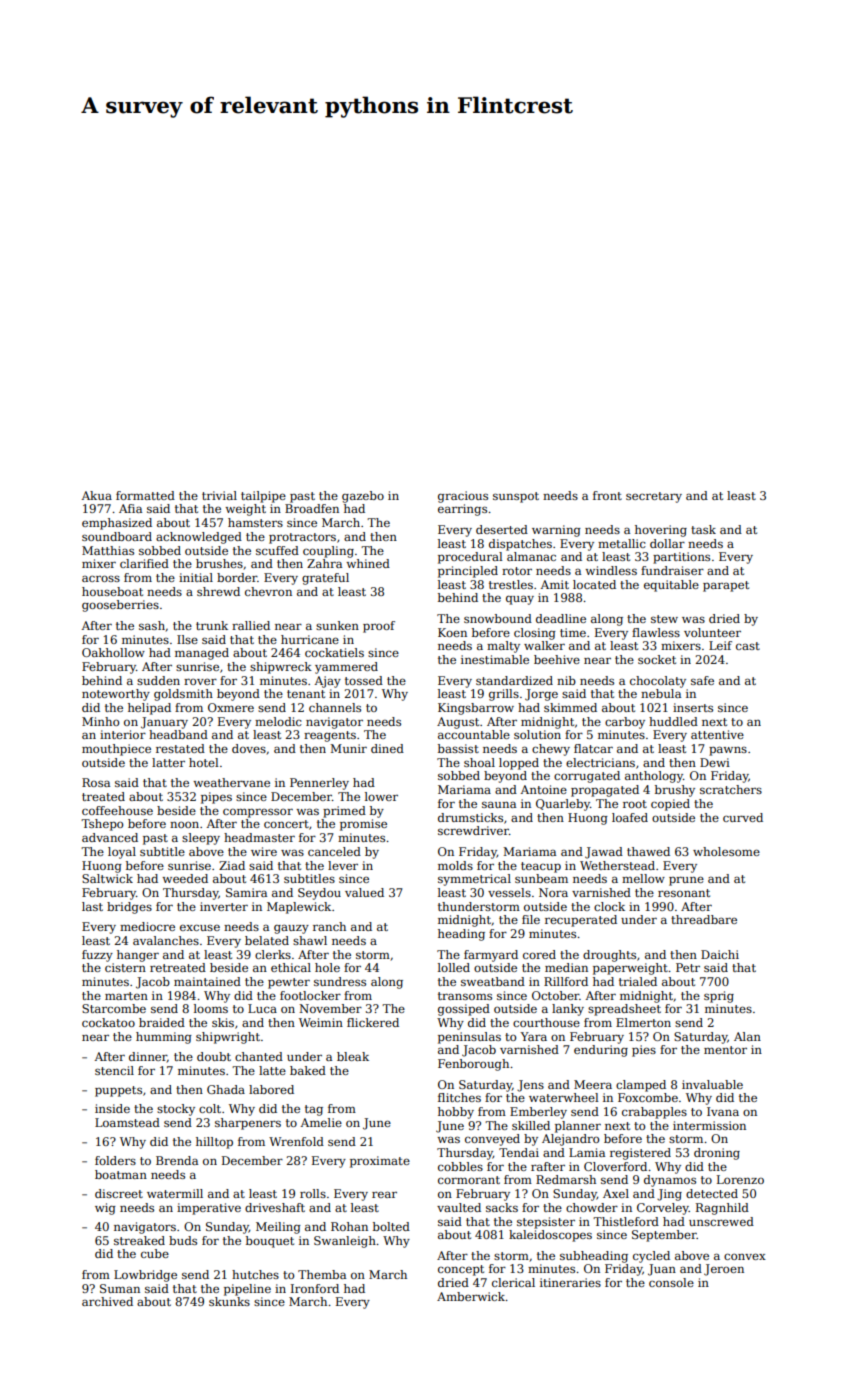 The width and height of the page is (849, 1400). What do you see at coordinates (465, 996) in the page?
I see `transoms` at bounding box center [465, 996].
